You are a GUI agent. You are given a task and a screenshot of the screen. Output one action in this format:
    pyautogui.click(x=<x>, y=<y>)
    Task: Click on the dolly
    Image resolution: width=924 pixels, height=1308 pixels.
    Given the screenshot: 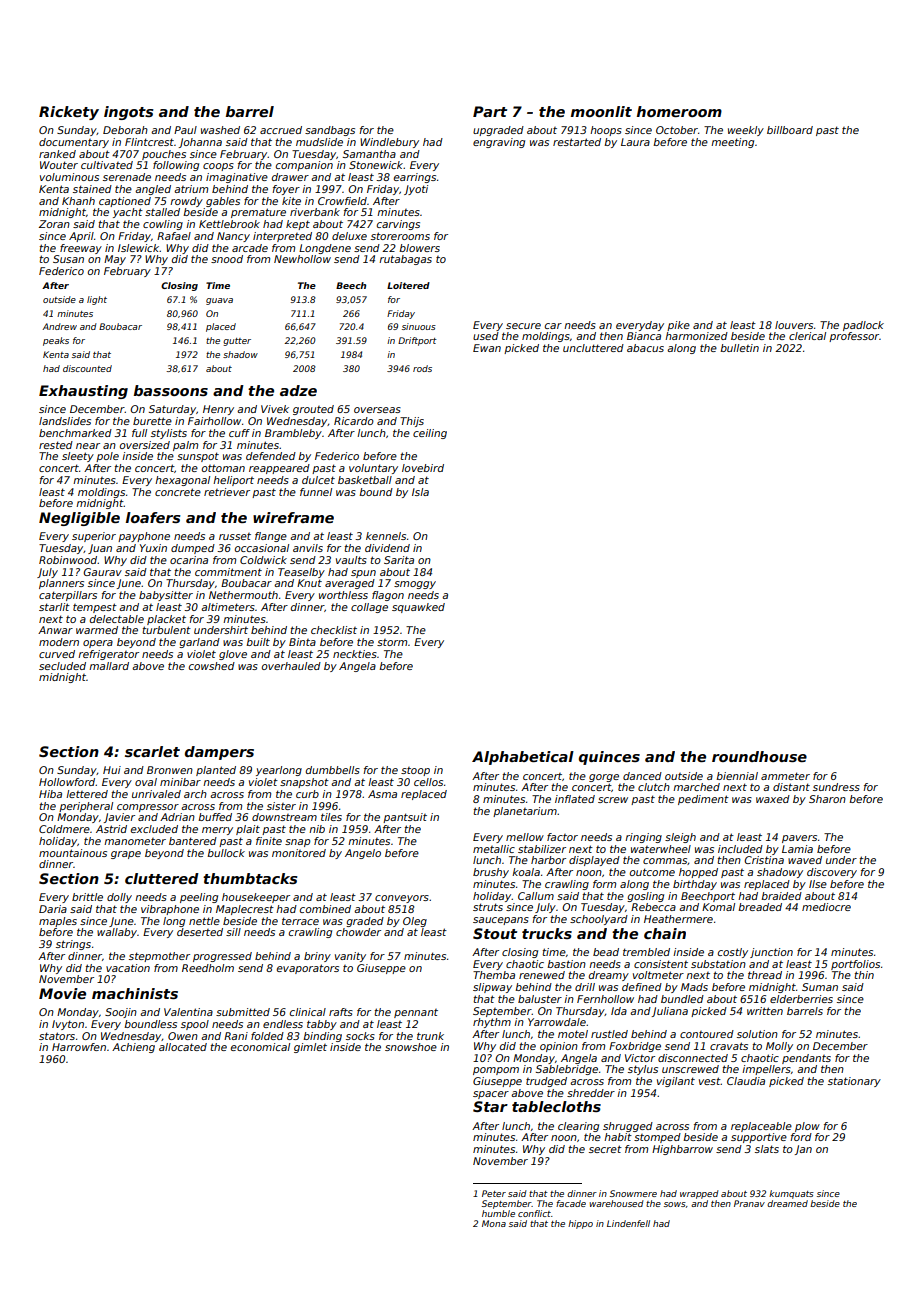 What is the action you would take?
    pyautogui.click(x=119, y=898)
